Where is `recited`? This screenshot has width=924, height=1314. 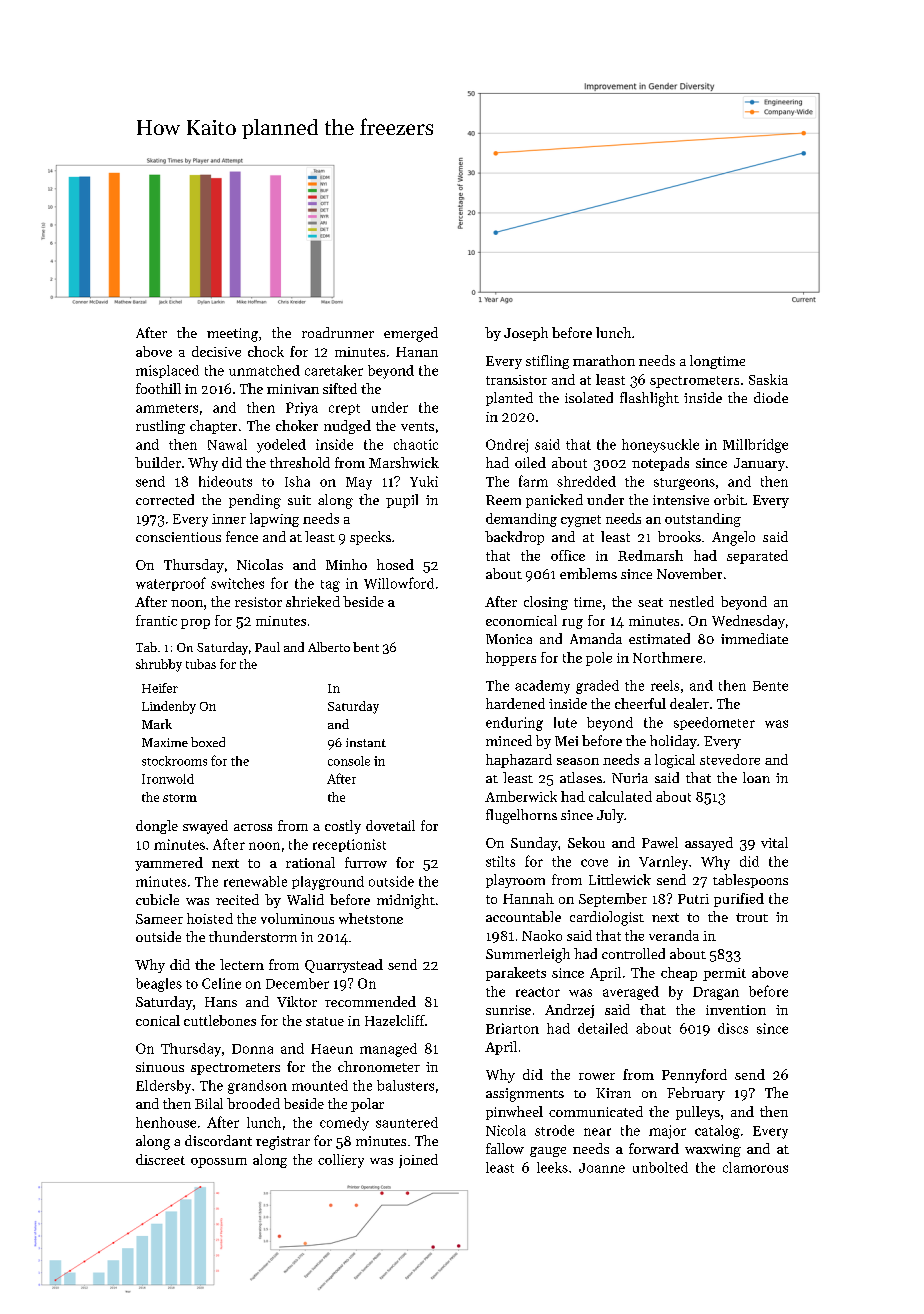
recited is located at coordinates (237, 899).
